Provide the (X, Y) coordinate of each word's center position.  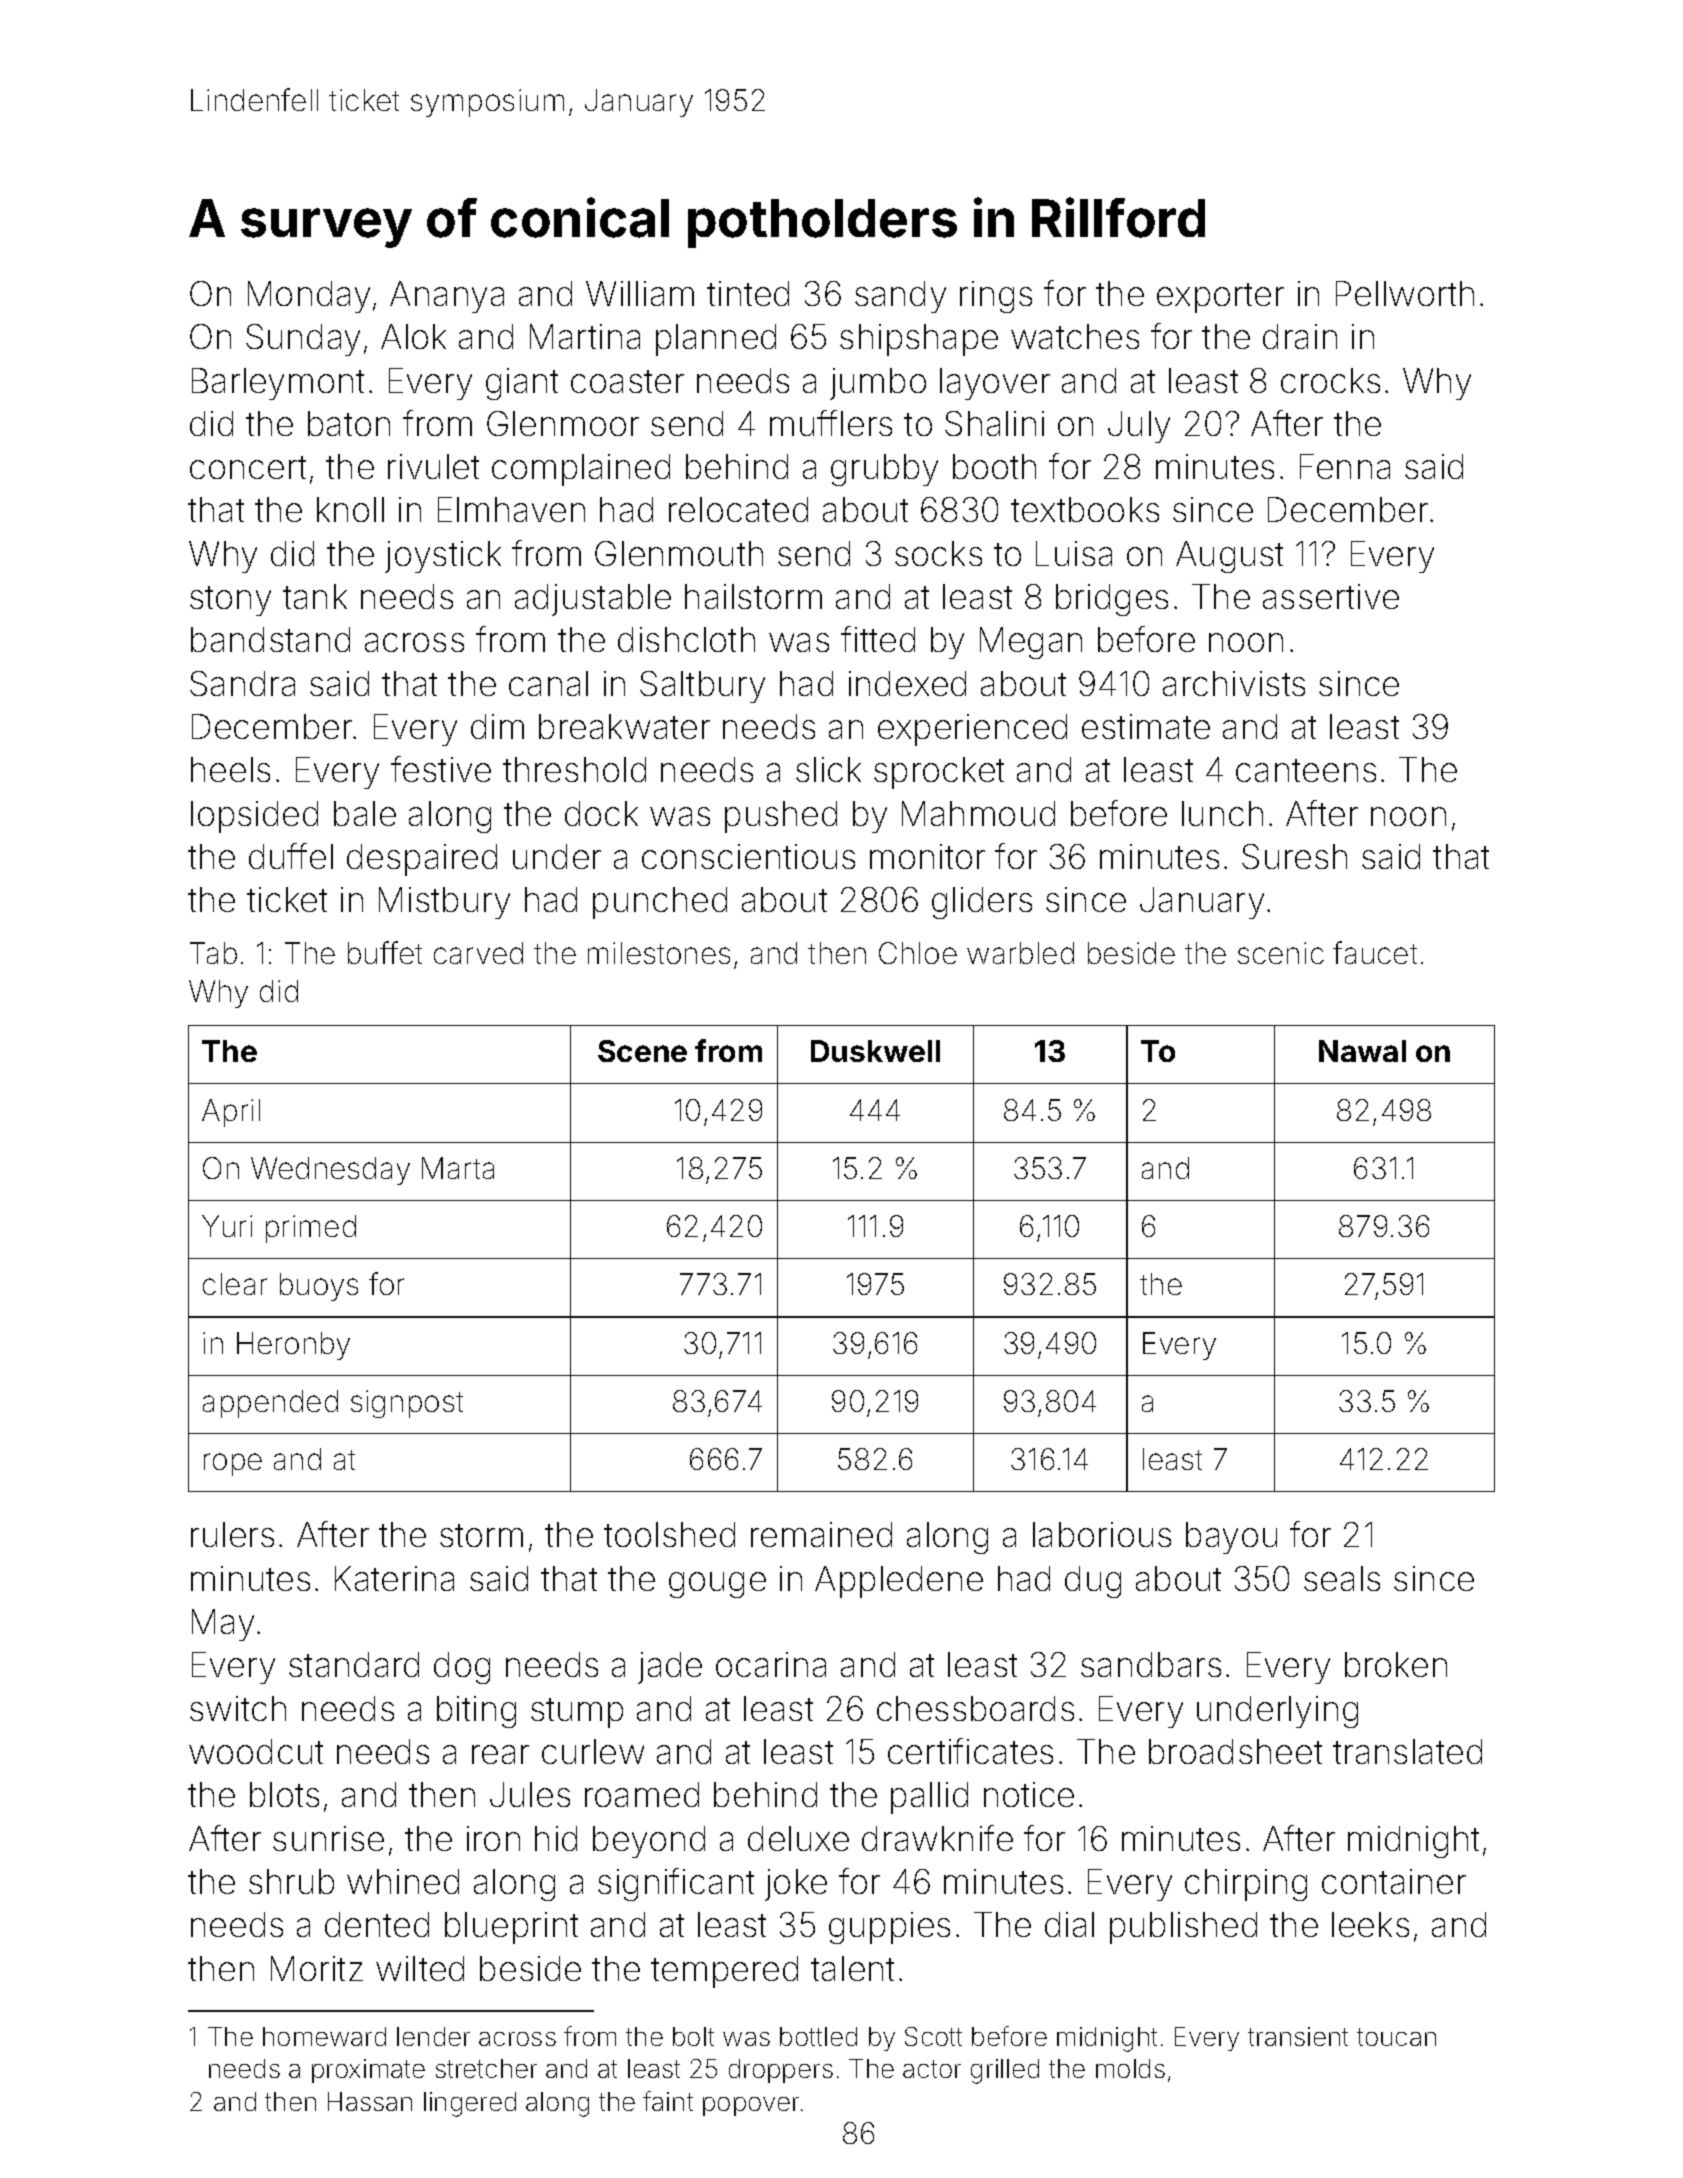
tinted (748, 293)
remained (821, 1534)
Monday (309, 297)
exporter (1220, 298)
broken (1396, 1664)
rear (500, 1754)
